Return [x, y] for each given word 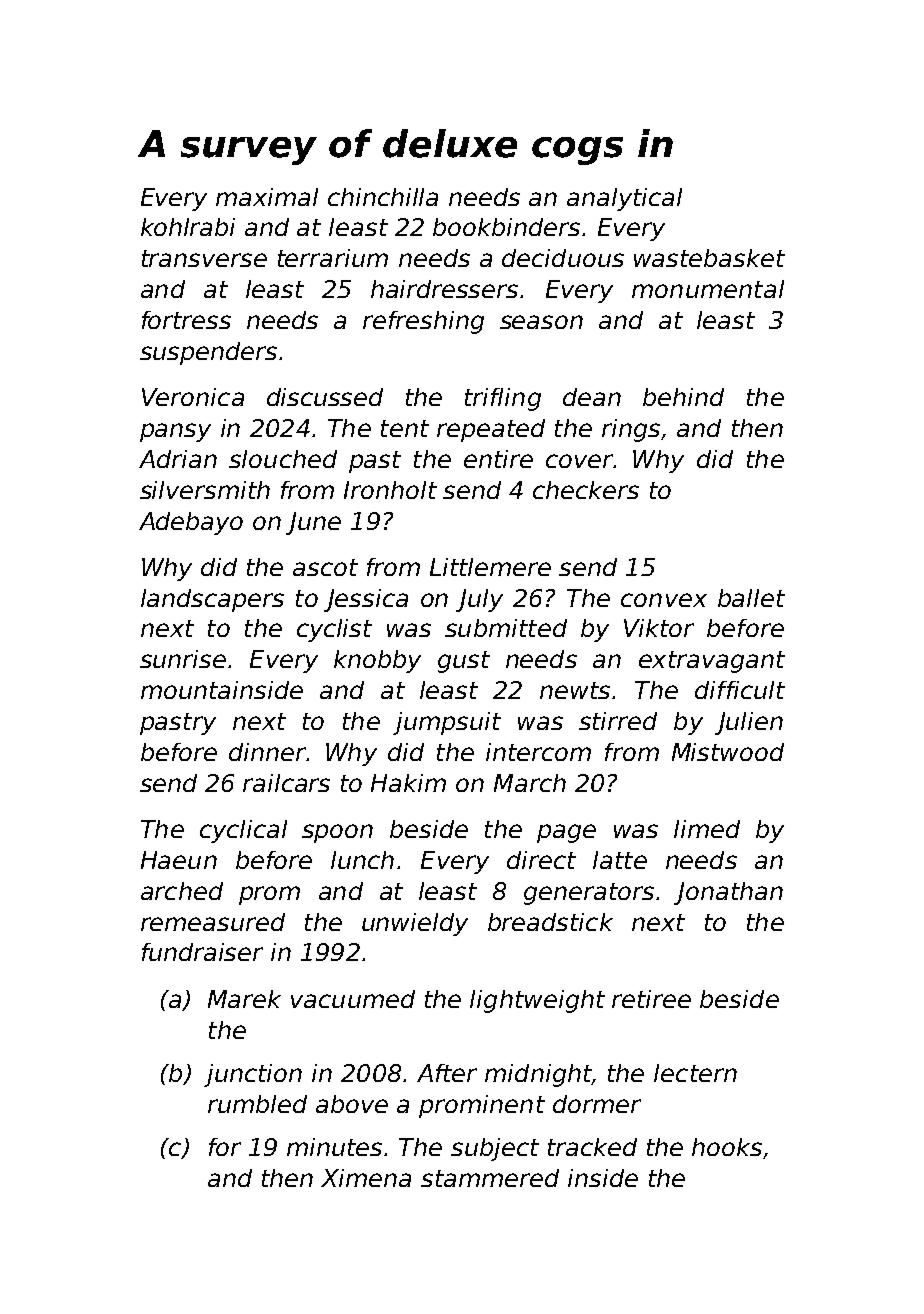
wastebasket [709, 258]
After [447, 1073]
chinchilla [383, 197]
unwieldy [415, 924]
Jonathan [728, 893]
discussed [325, 397]
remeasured [213, 922]
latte [620, 860]
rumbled [257, 1104]
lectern [695, 1073]
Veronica [193, 397]
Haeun [179, 860]
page [566, 833]
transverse [204, 258]
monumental [708, 289]
